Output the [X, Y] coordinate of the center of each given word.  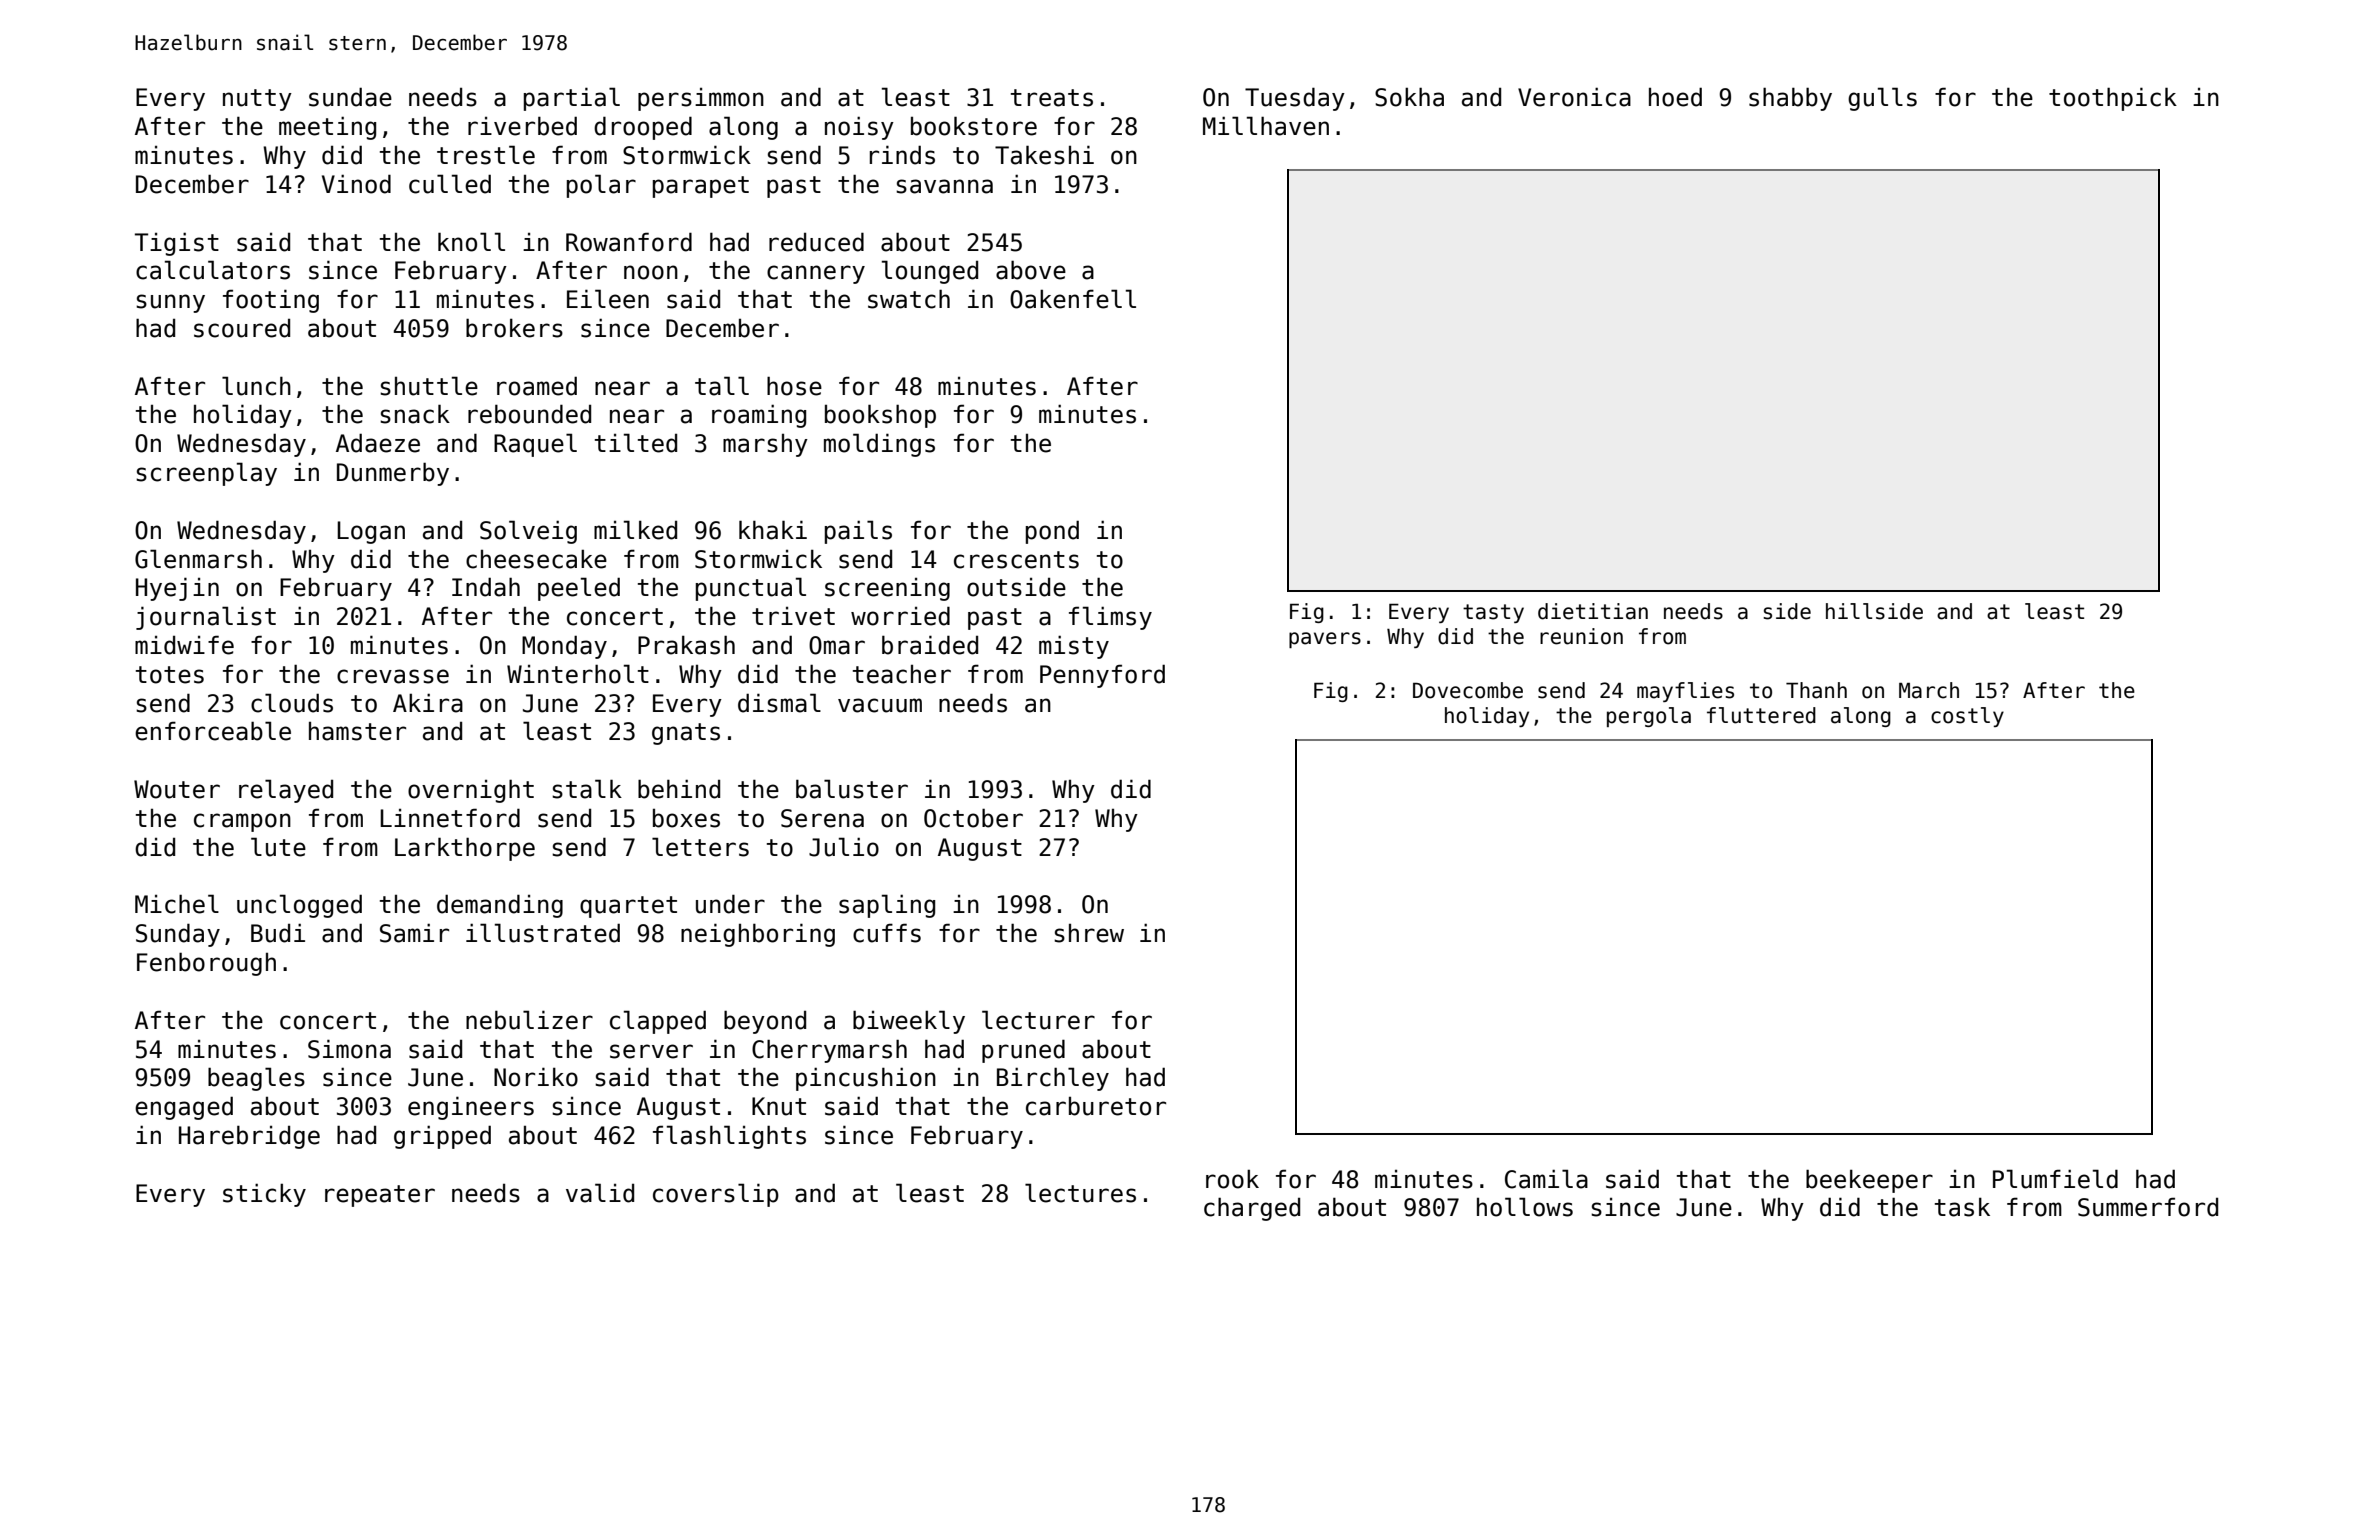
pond [1052, 532]
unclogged [299, 906]
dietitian [1593, 611]
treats [1052, 98]
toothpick [2113, 99]
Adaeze [378, 443]
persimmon [701, 99]
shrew [1089, 933]
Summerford [2148, 1207]
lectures [1080, 1193]
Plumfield [2055, 1179]
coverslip [716, 1195]
